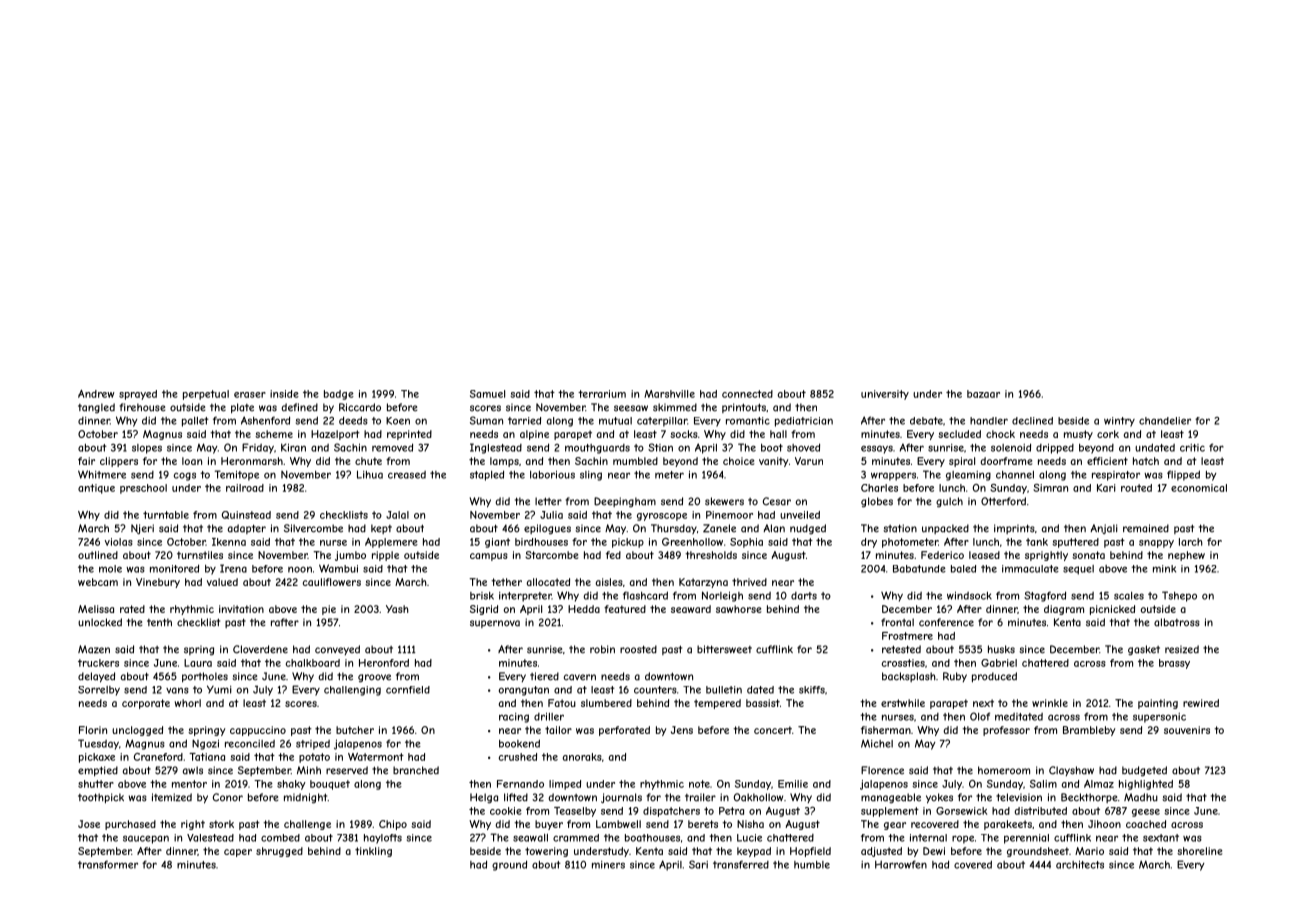  I want to click on miners, so click(608, 865).
